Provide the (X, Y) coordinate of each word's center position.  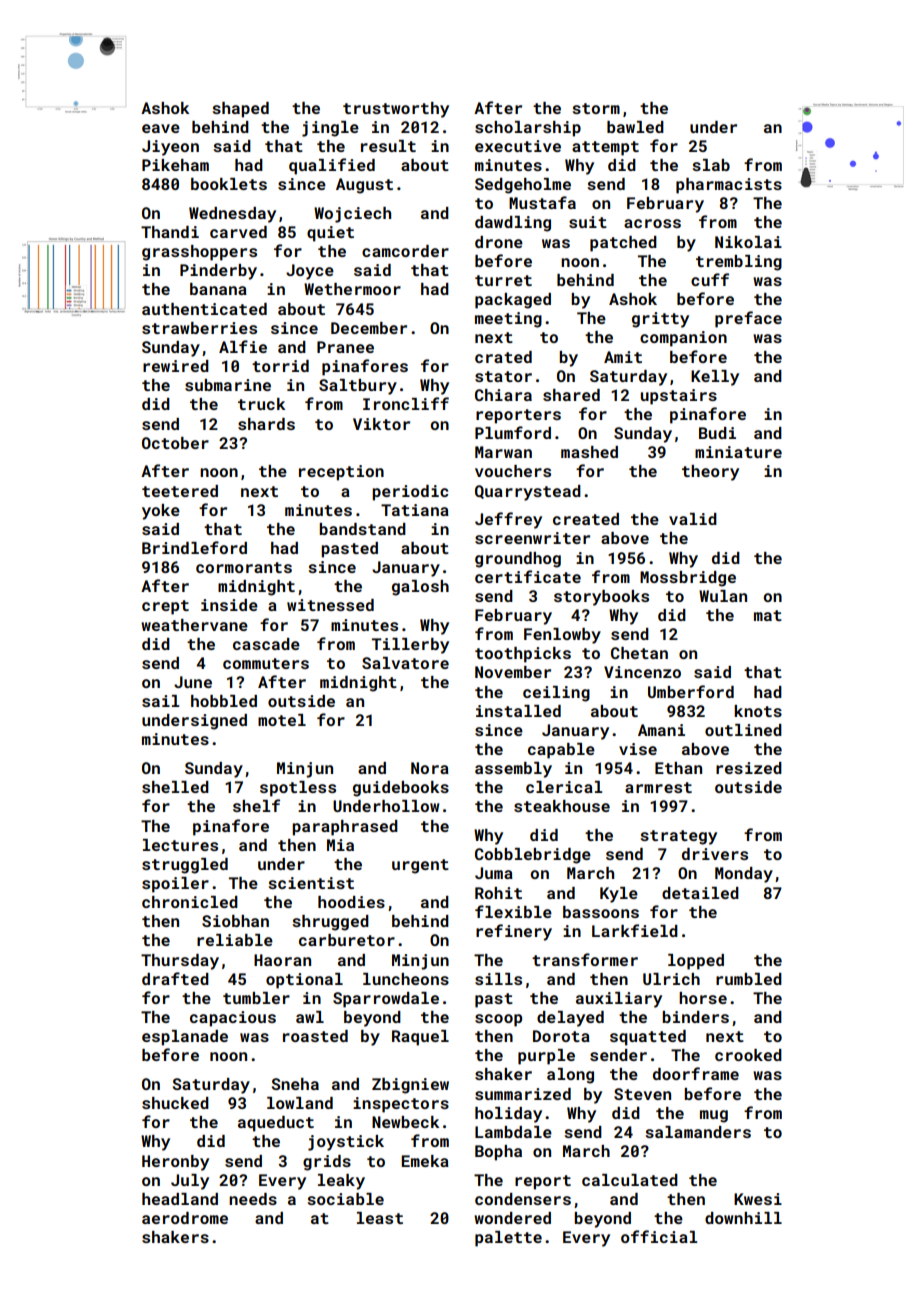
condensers (523, 1199)
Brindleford (194, 547)
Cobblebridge (533, 856)
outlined (743, 730)
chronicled (190, 902)
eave (161, 128)
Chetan (639, 653)
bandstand (362, 529)
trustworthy (396, 110)
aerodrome (185, 1218)
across (652, 223)
